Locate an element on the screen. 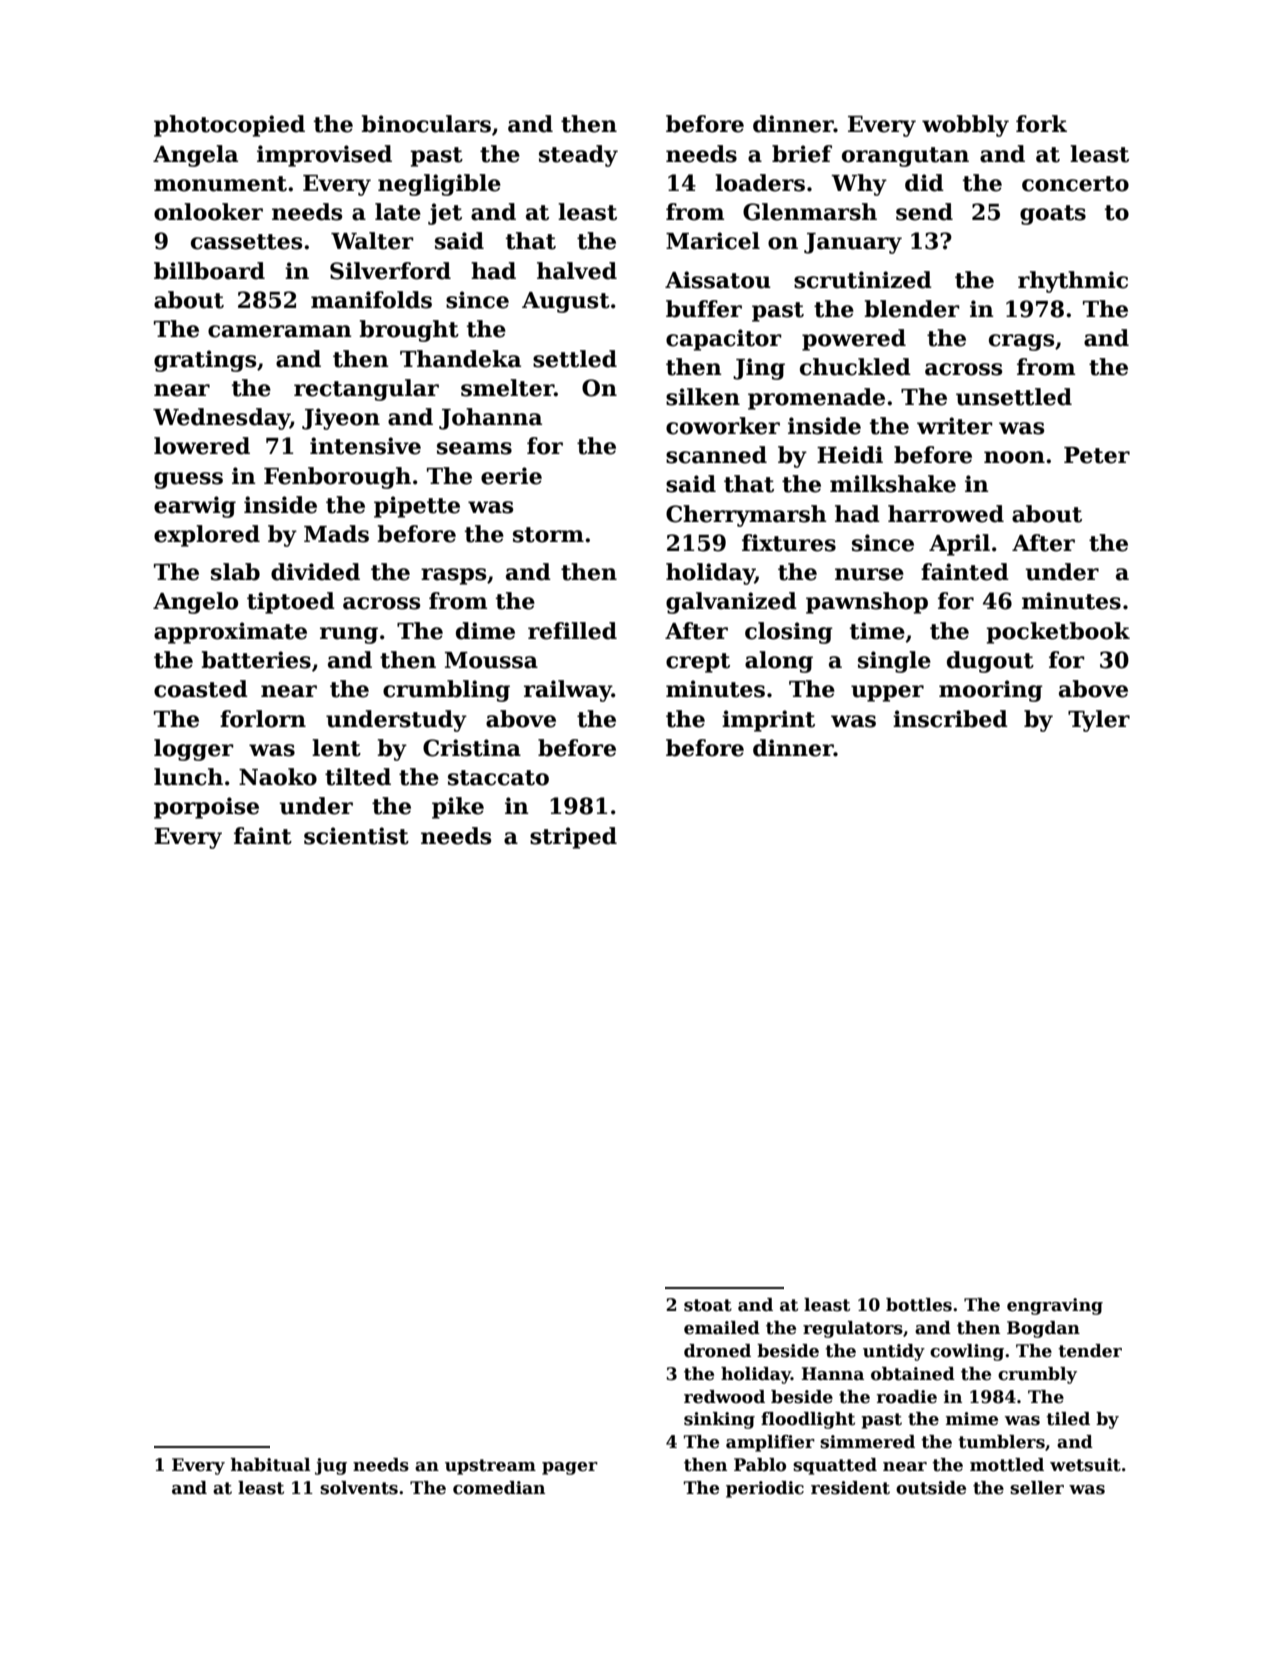 The width and height of the screenshot is (1283, 1660). pike is located at coordinates (458, 808).
